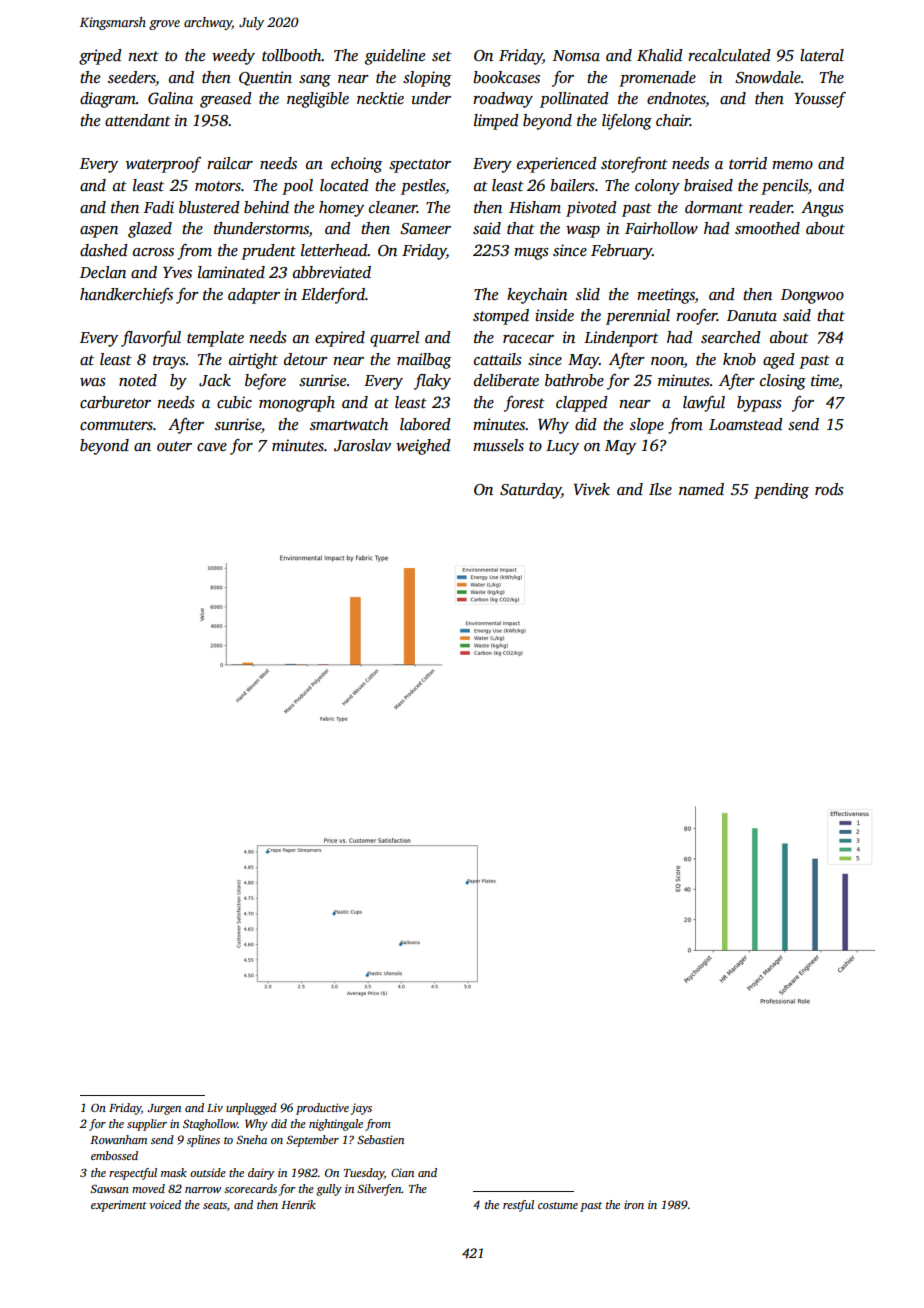  Describe the element at coordinates (822, 55) in the page. I see `lateral` at that location.
